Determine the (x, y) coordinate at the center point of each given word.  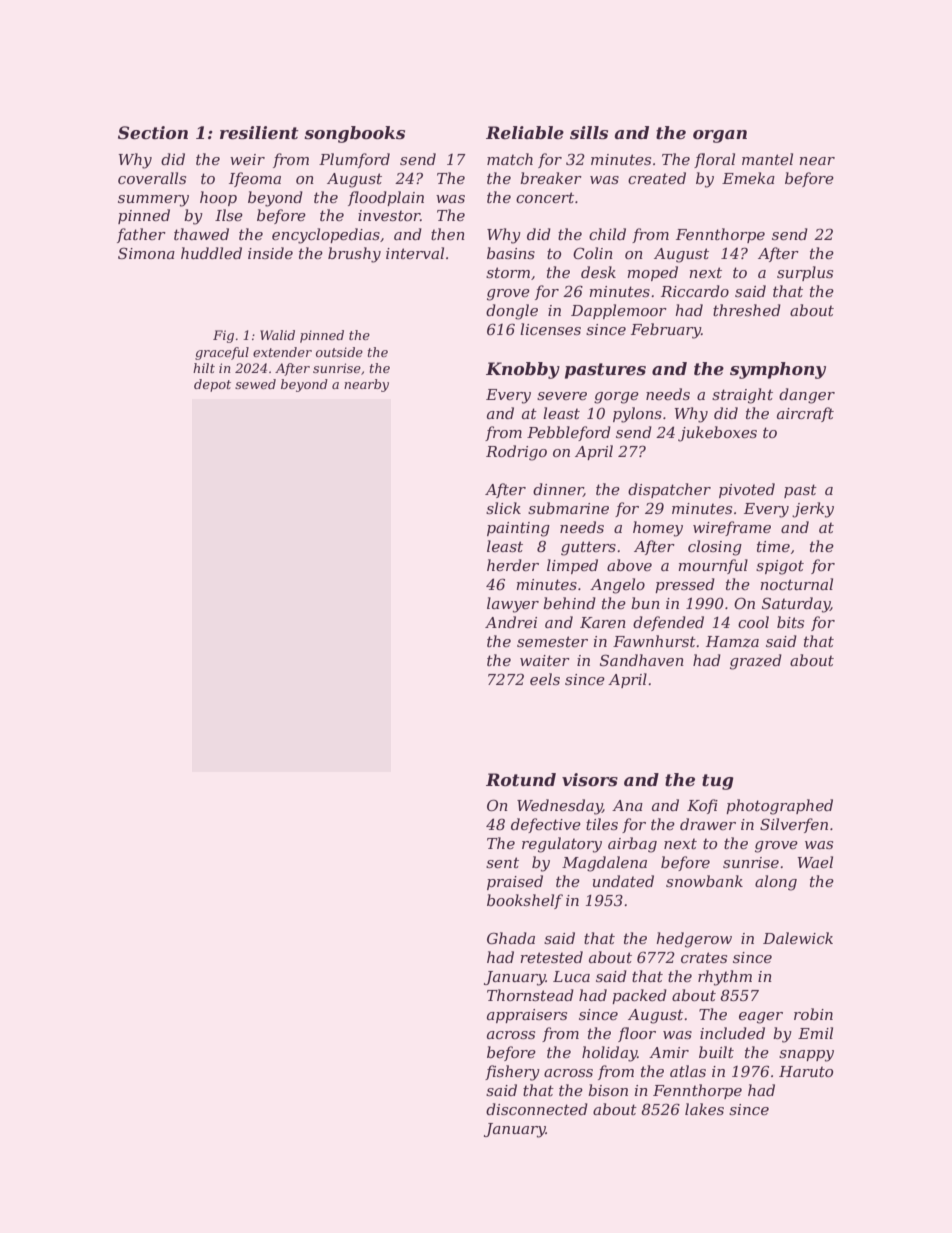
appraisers (527, 1016)
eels (545, 679)
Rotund (521, 779)
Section (153, 132)
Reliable (525, 132)
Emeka (748, 178)
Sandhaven (642, 660)
